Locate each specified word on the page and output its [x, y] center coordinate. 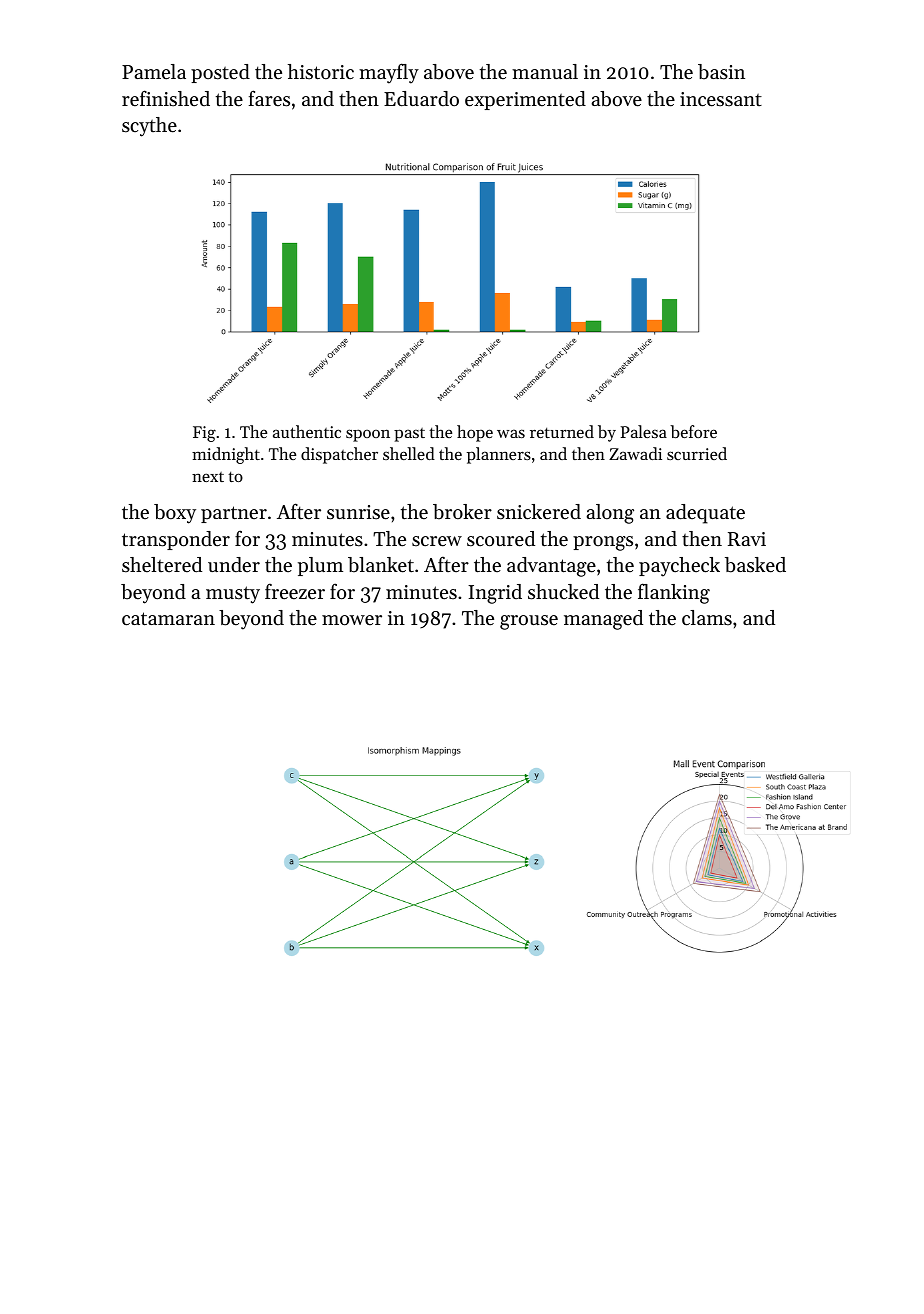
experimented [525, 100]
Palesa [644, 431]
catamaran [168, 619]
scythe [149, 127]
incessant [721, 99]
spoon [368, 435]
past [409, 435]
